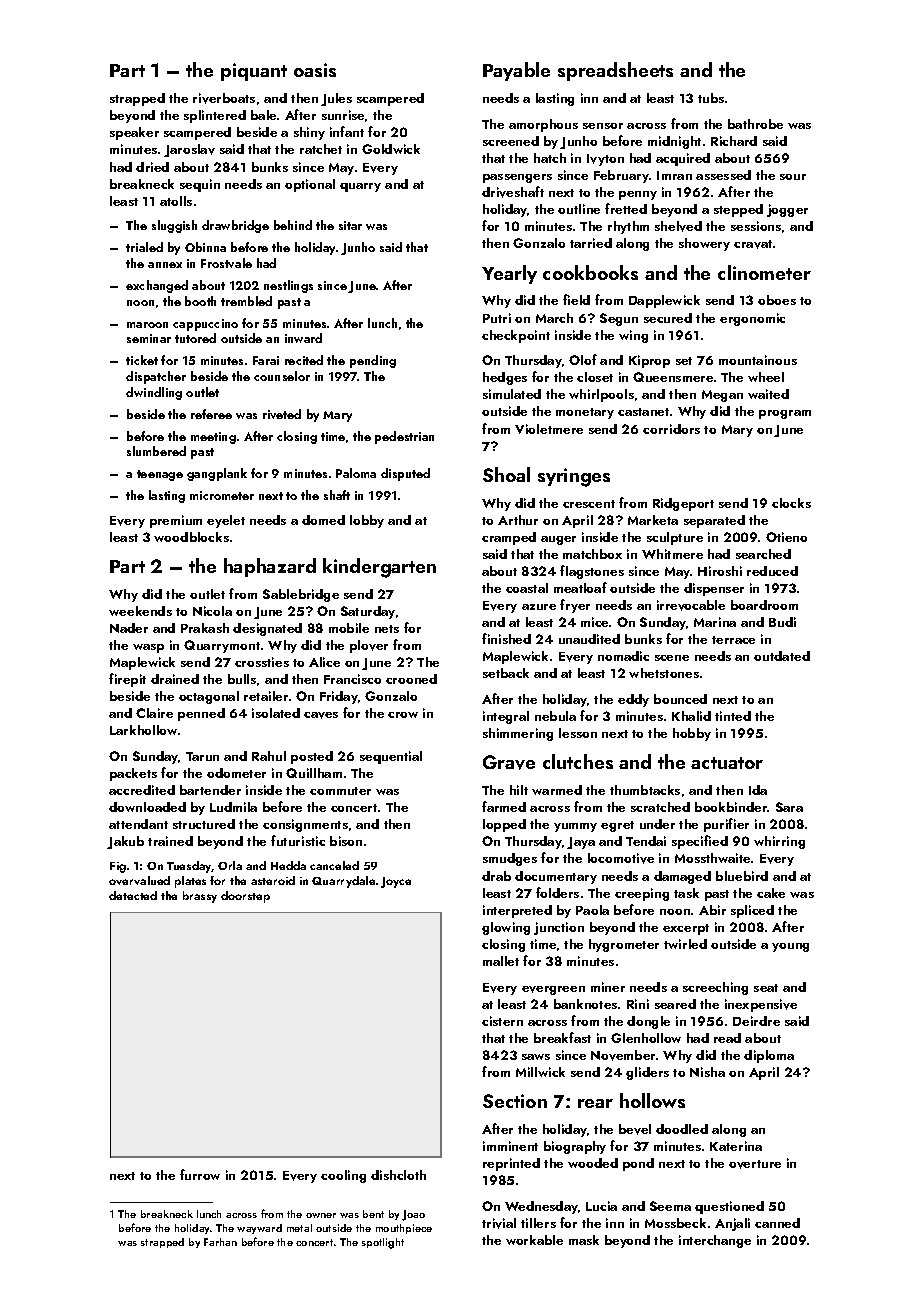 This document has width=924, height=1314. Describe the element at coordinates (404, 437) in the document. I see `pedestrian` at that location.
